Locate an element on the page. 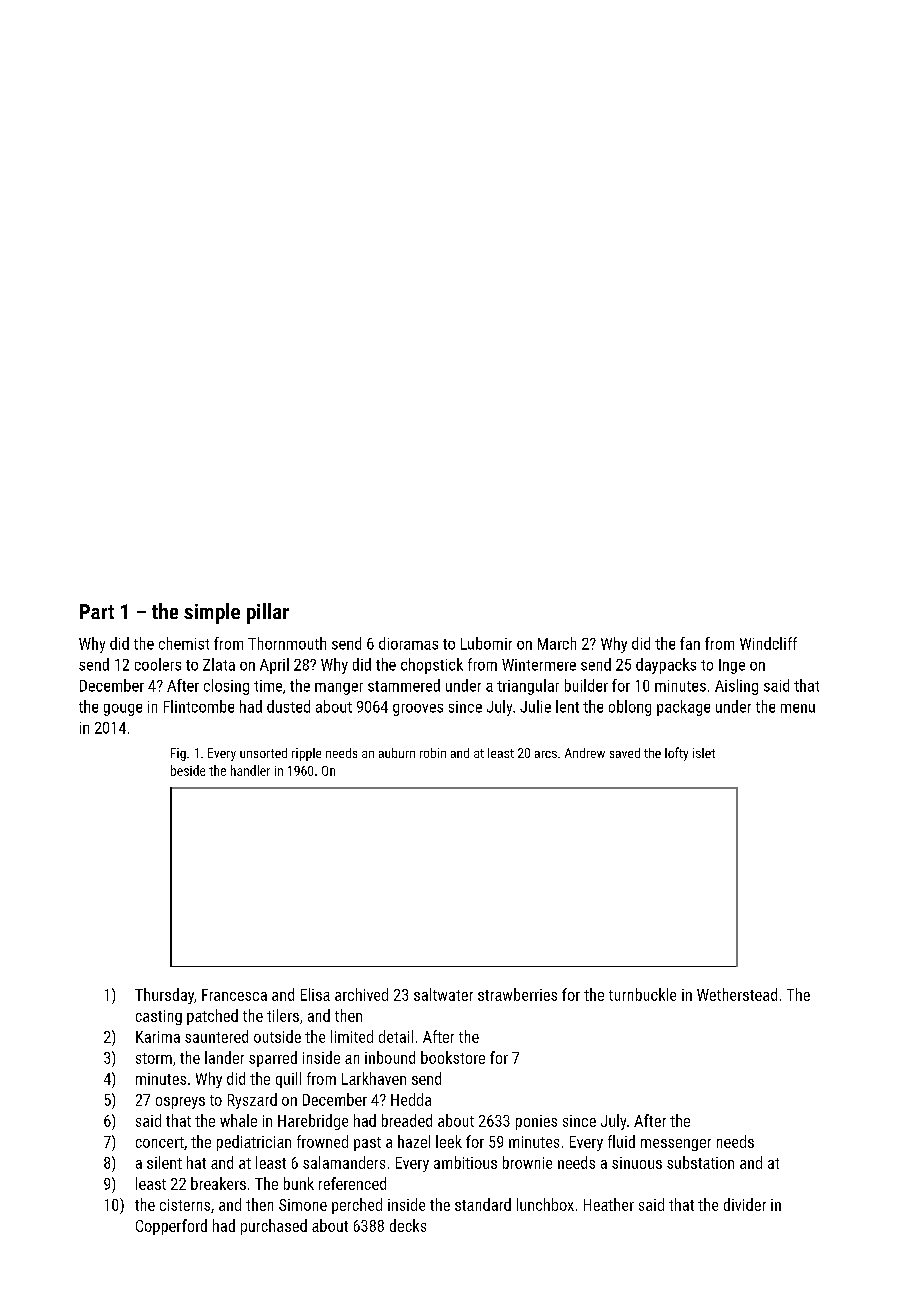 This page has height=1316, width=908. strawberries is located at coordinates (517, 994).
